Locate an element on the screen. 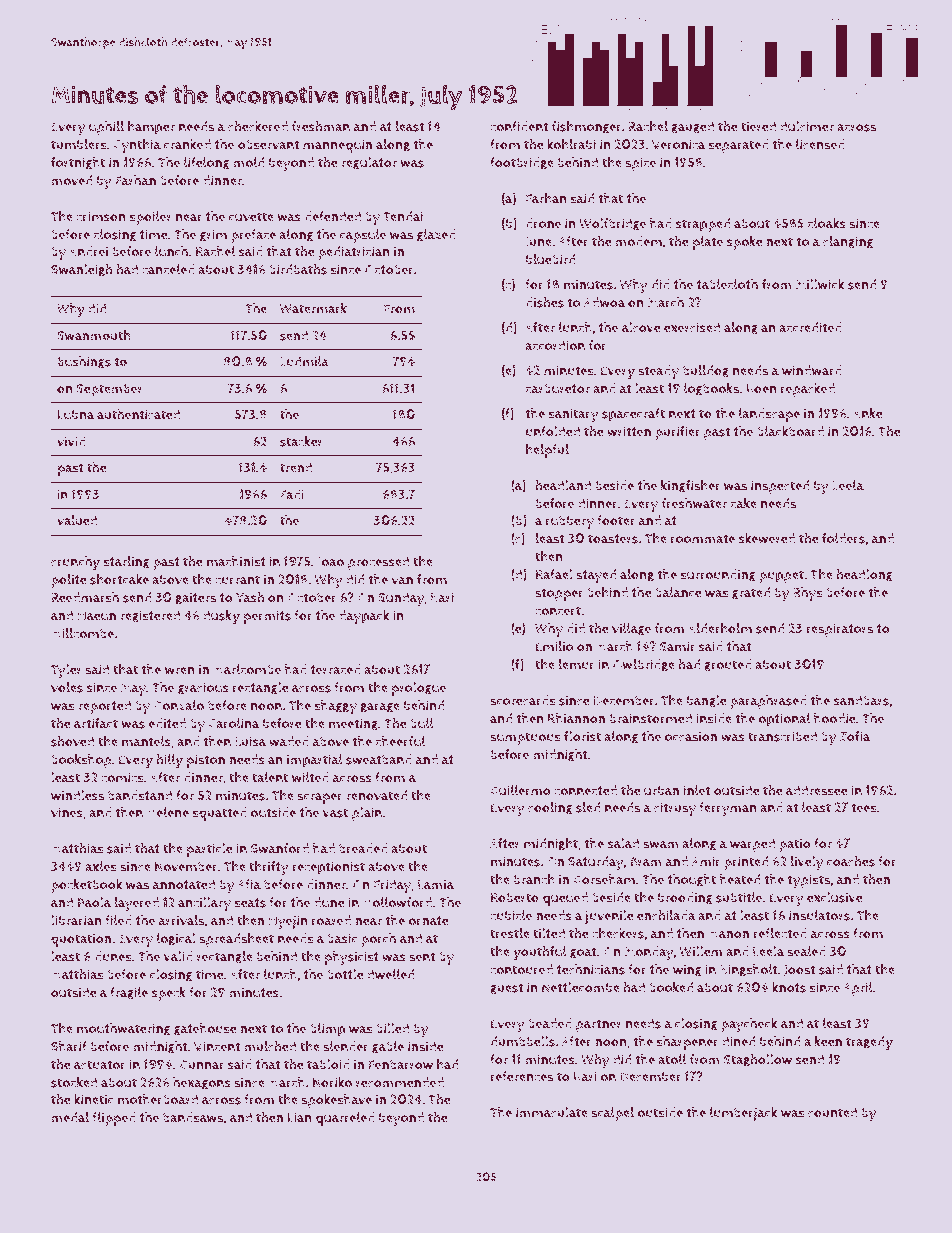 This screenshot has width=952, height=1233. spice is located at coordinates (640, 164).
